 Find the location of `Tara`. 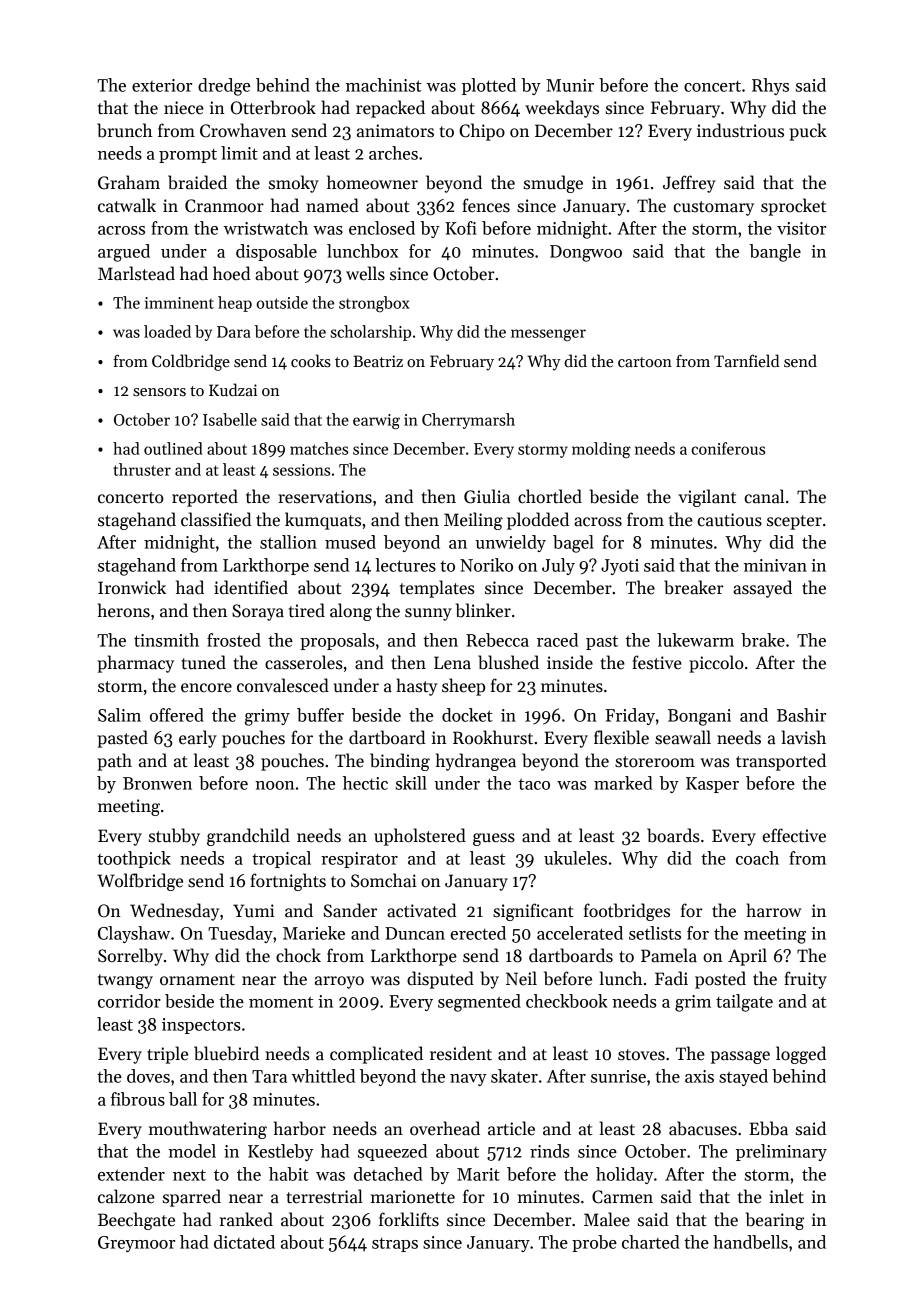

Tara is located at coordinates (269, 1076).
